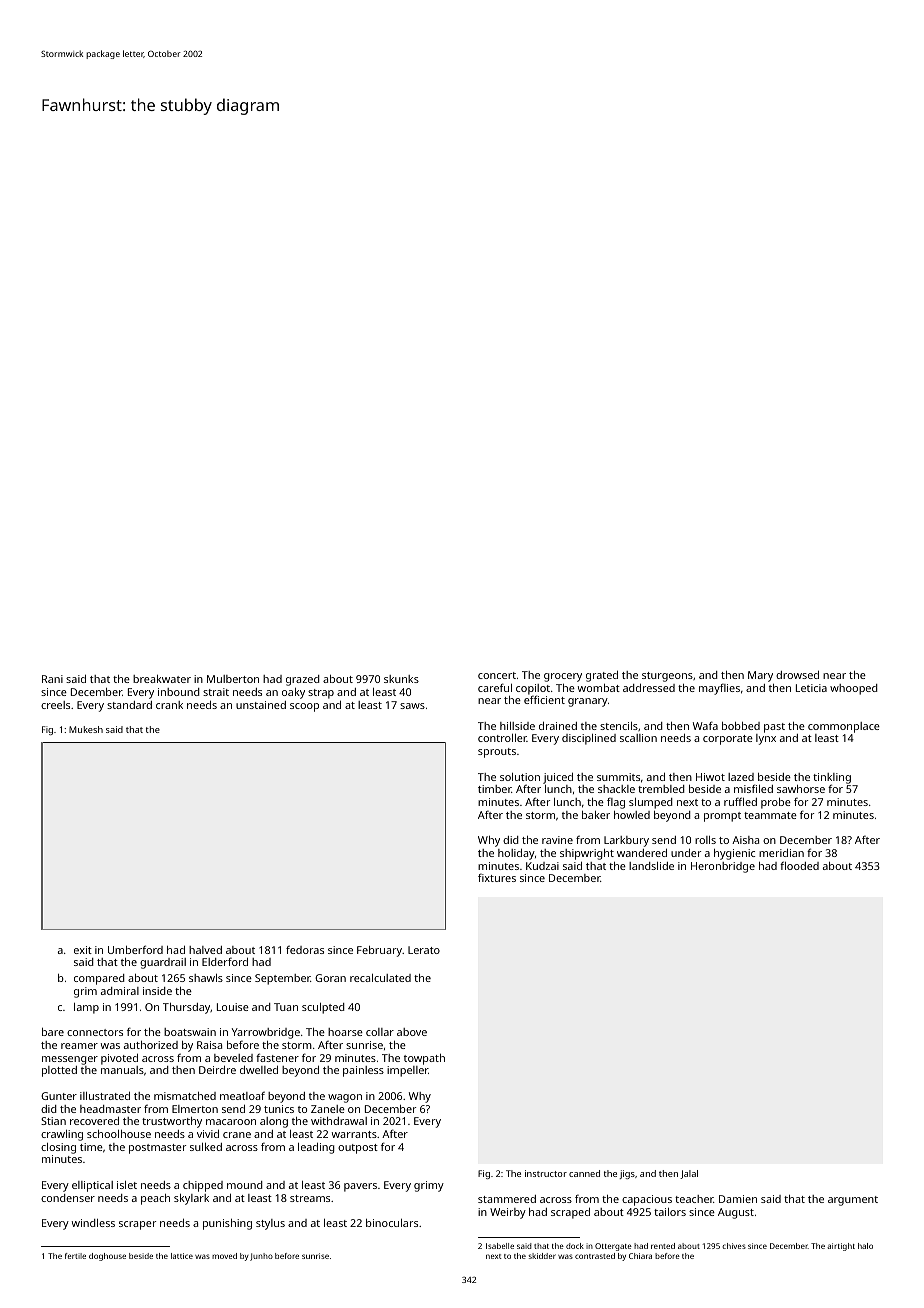 This screenshot has width=924, height=1308. What do you see at coordinates (93, 1223) in the screenshot?
I see `windless` at bounding box center [93, 1223].
